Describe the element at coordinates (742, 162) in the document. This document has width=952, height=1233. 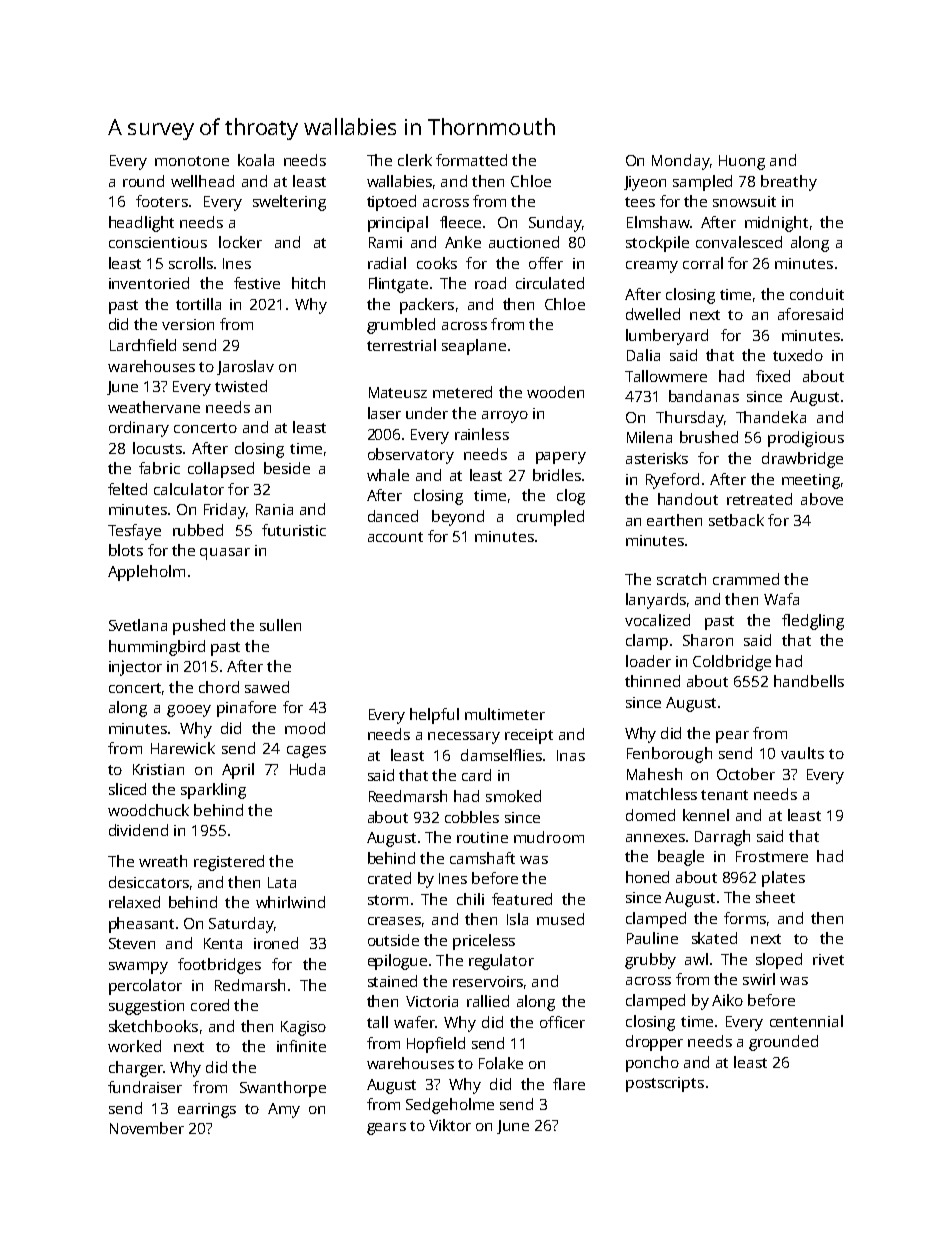
I see `Huong` at that location.
